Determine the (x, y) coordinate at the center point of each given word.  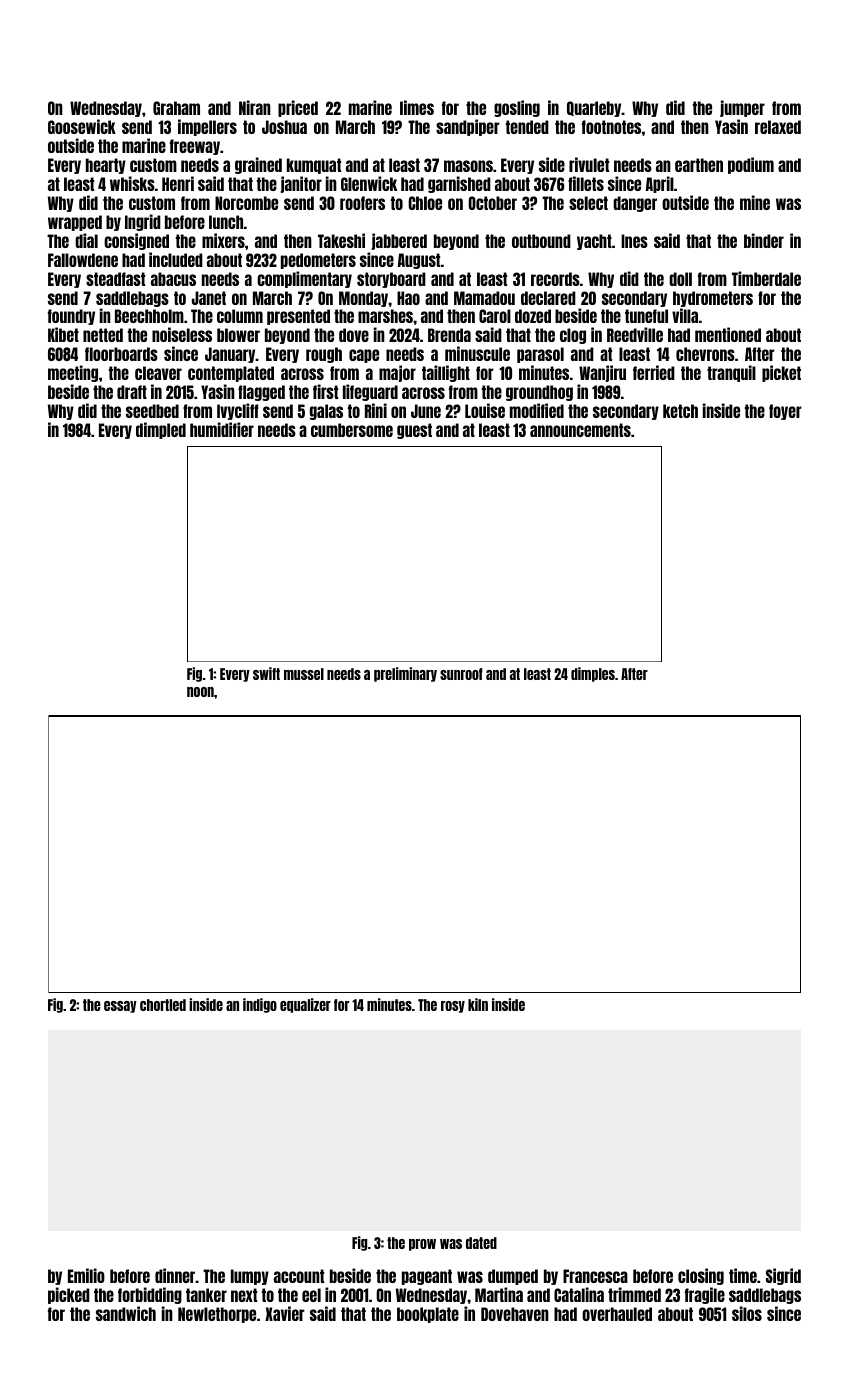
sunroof (461, 674)
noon (200, 692)
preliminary (405, 674)
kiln (478, 1004)
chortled (163, 1005)
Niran (255, 107)
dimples (593, 674)
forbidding (150, 1295)
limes (417, 107)
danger (635, 204)
